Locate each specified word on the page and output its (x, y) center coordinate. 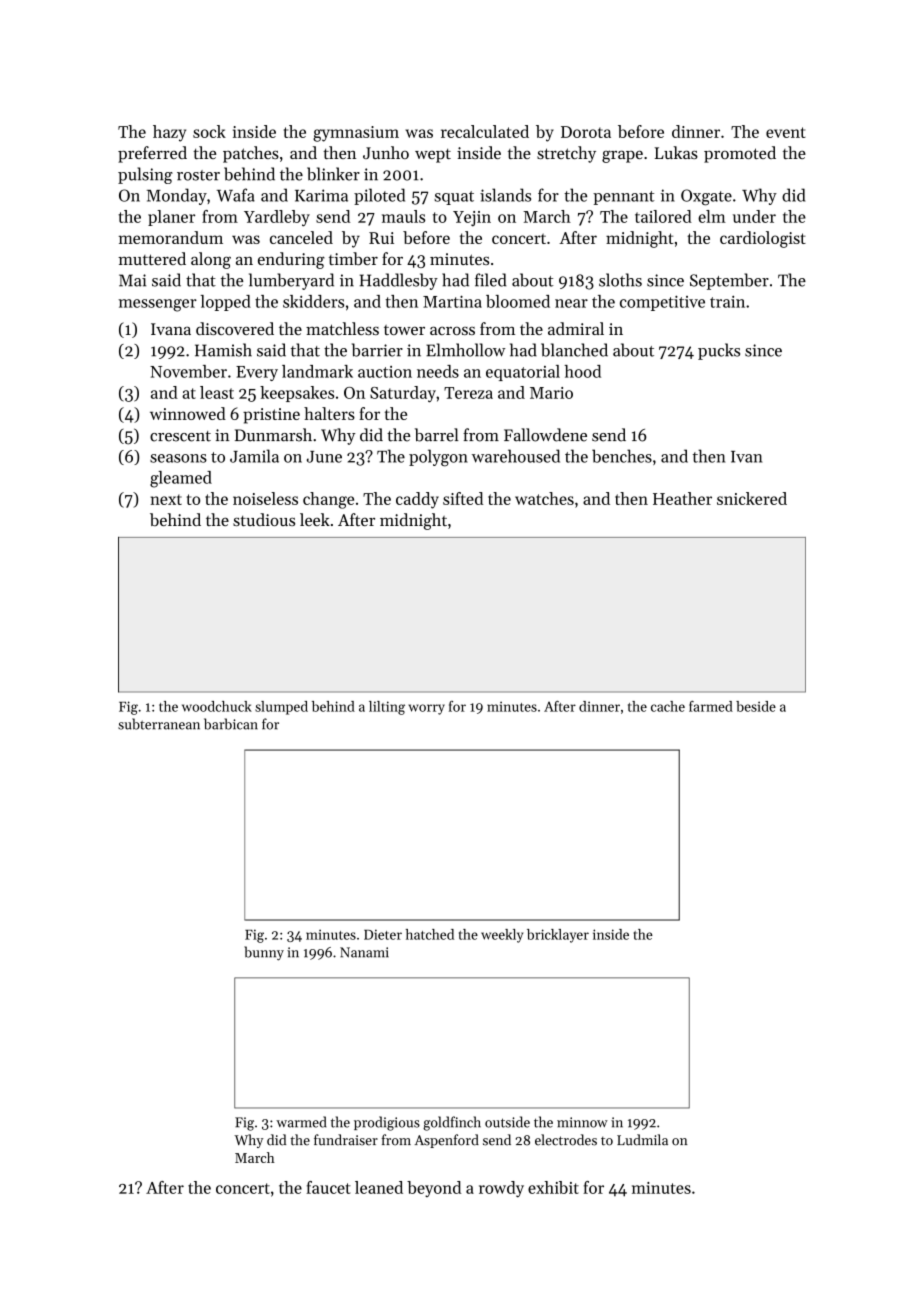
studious (264, 519)
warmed (301, 1122)
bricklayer (558, 936)
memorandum (171, 237)
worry (427, 709)
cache (668, 706)
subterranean (159, 724)
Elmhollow (466, 350)
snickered (752, 498)
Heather (682, 498)
